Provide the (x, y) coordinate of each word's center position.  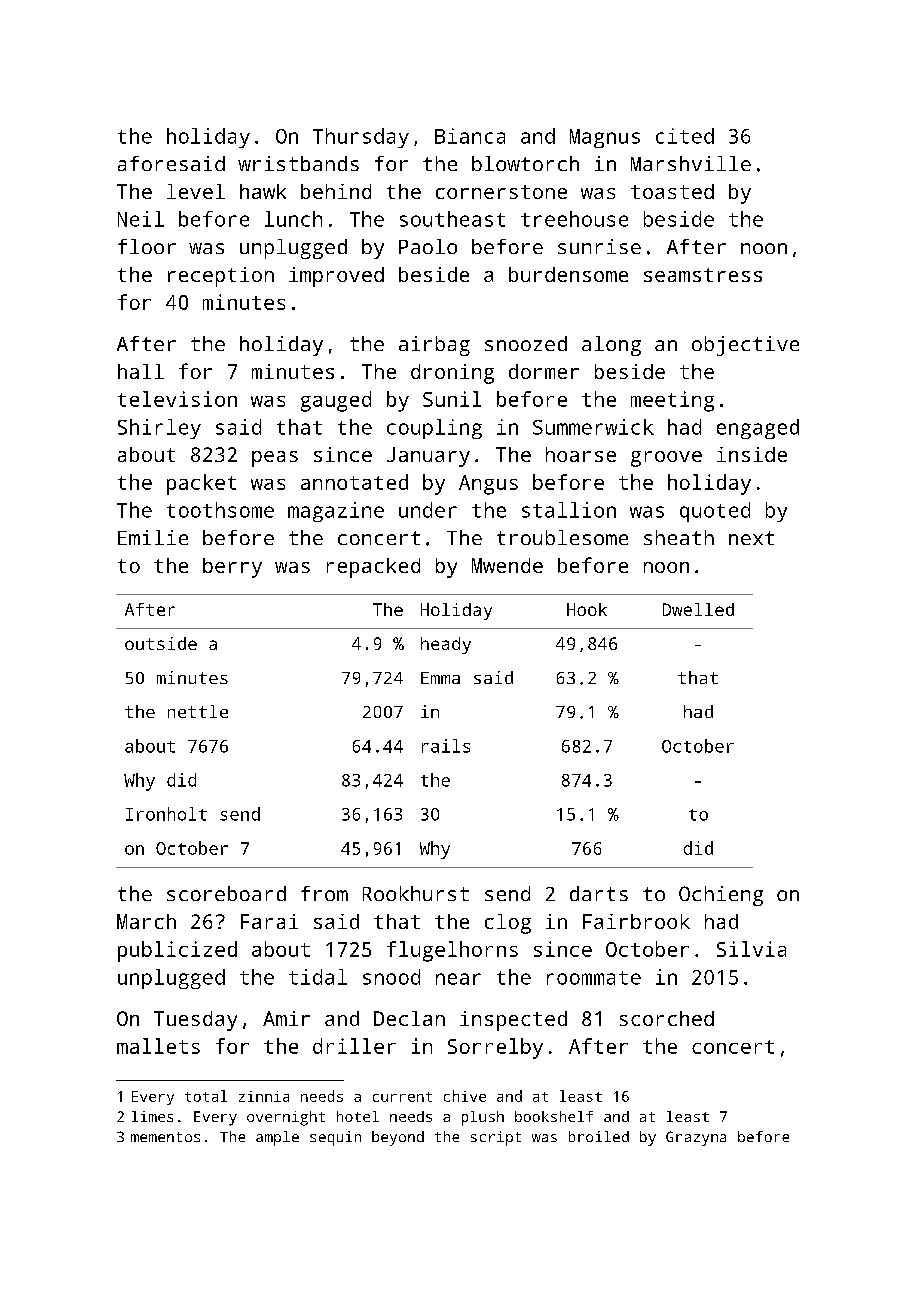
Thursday (361, 138)
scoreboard (226, 893)
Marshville (691, 163)
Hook (587, 609)
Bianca (470, 136)
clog (508, 924)
